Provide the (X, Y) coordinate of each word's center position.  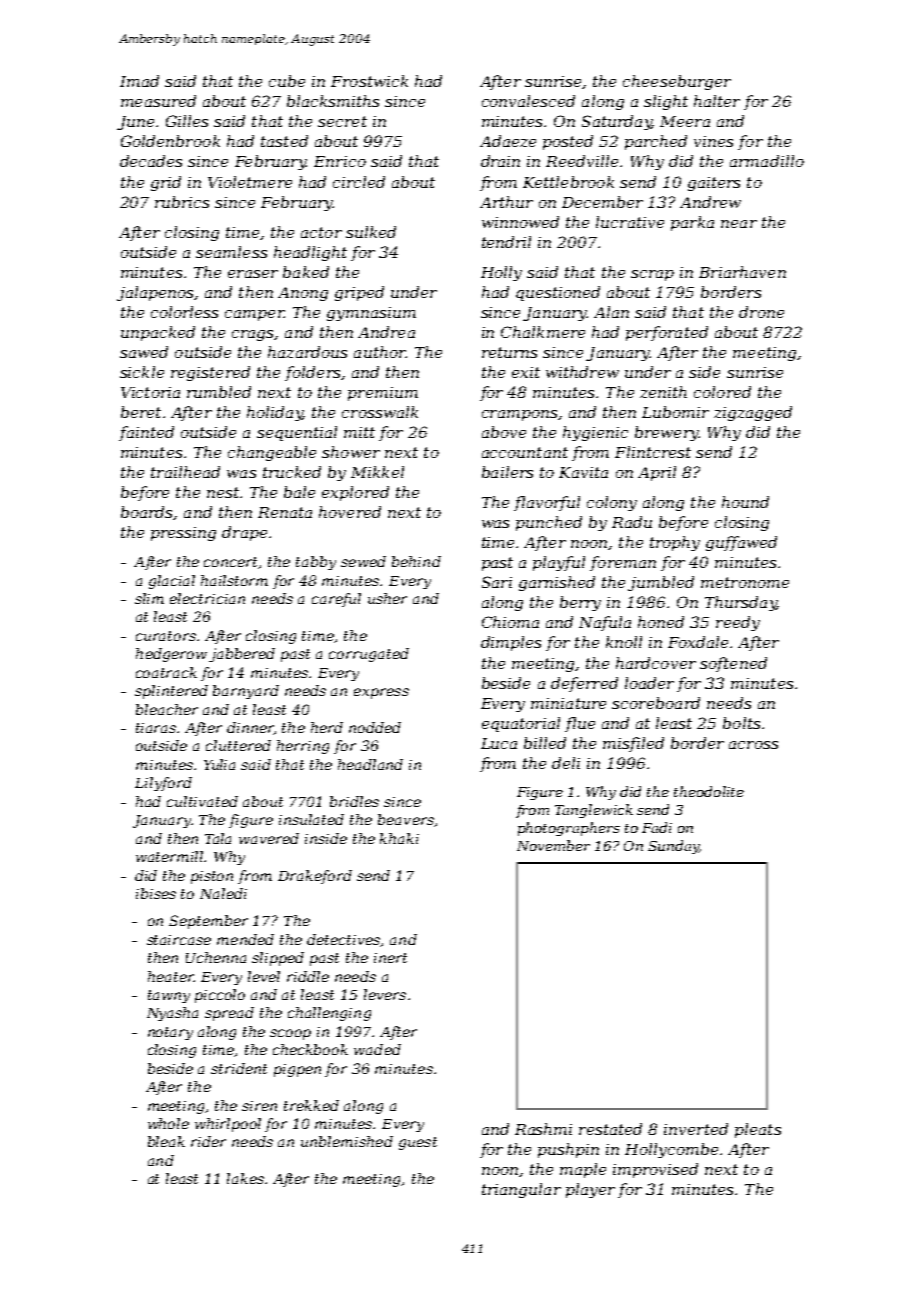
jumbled (661, 583)
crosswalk (380, 412)
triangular (521, 1190)
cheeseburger (677, 82)
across (753, 745)
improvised (655, 1170)
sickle (142, 372)
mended (245, 939)
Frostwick (369, 81)
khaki (399, 838)
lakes (245, 1178)
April (657, 473)
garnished (557, 583)
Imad (139, 81)
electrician (207, 598)
